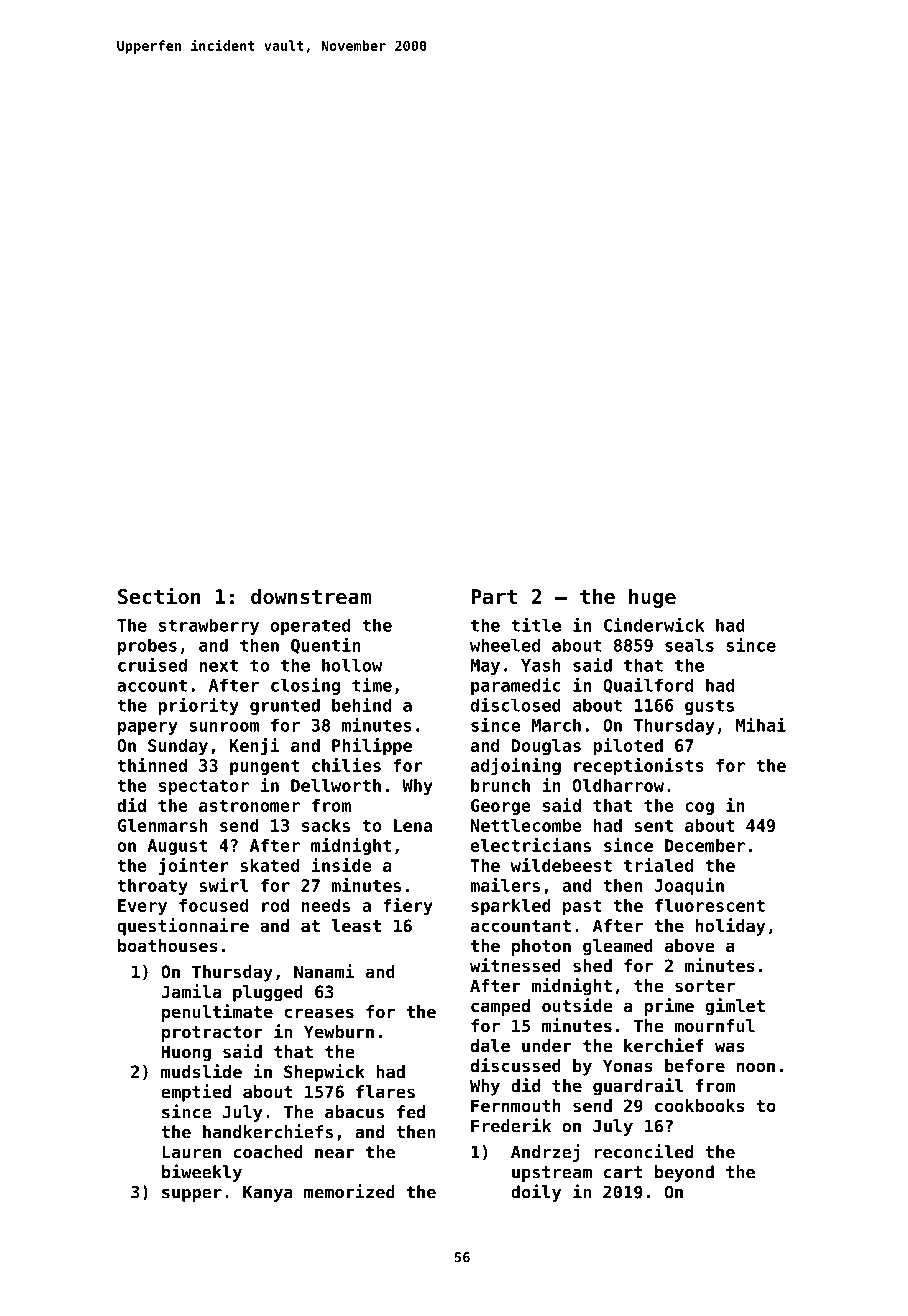 Image resolution: width=908 pixels, height=1316 pixels. Describe the element at coordinates (268, 993) in the document. I see `plugged` at that location.
